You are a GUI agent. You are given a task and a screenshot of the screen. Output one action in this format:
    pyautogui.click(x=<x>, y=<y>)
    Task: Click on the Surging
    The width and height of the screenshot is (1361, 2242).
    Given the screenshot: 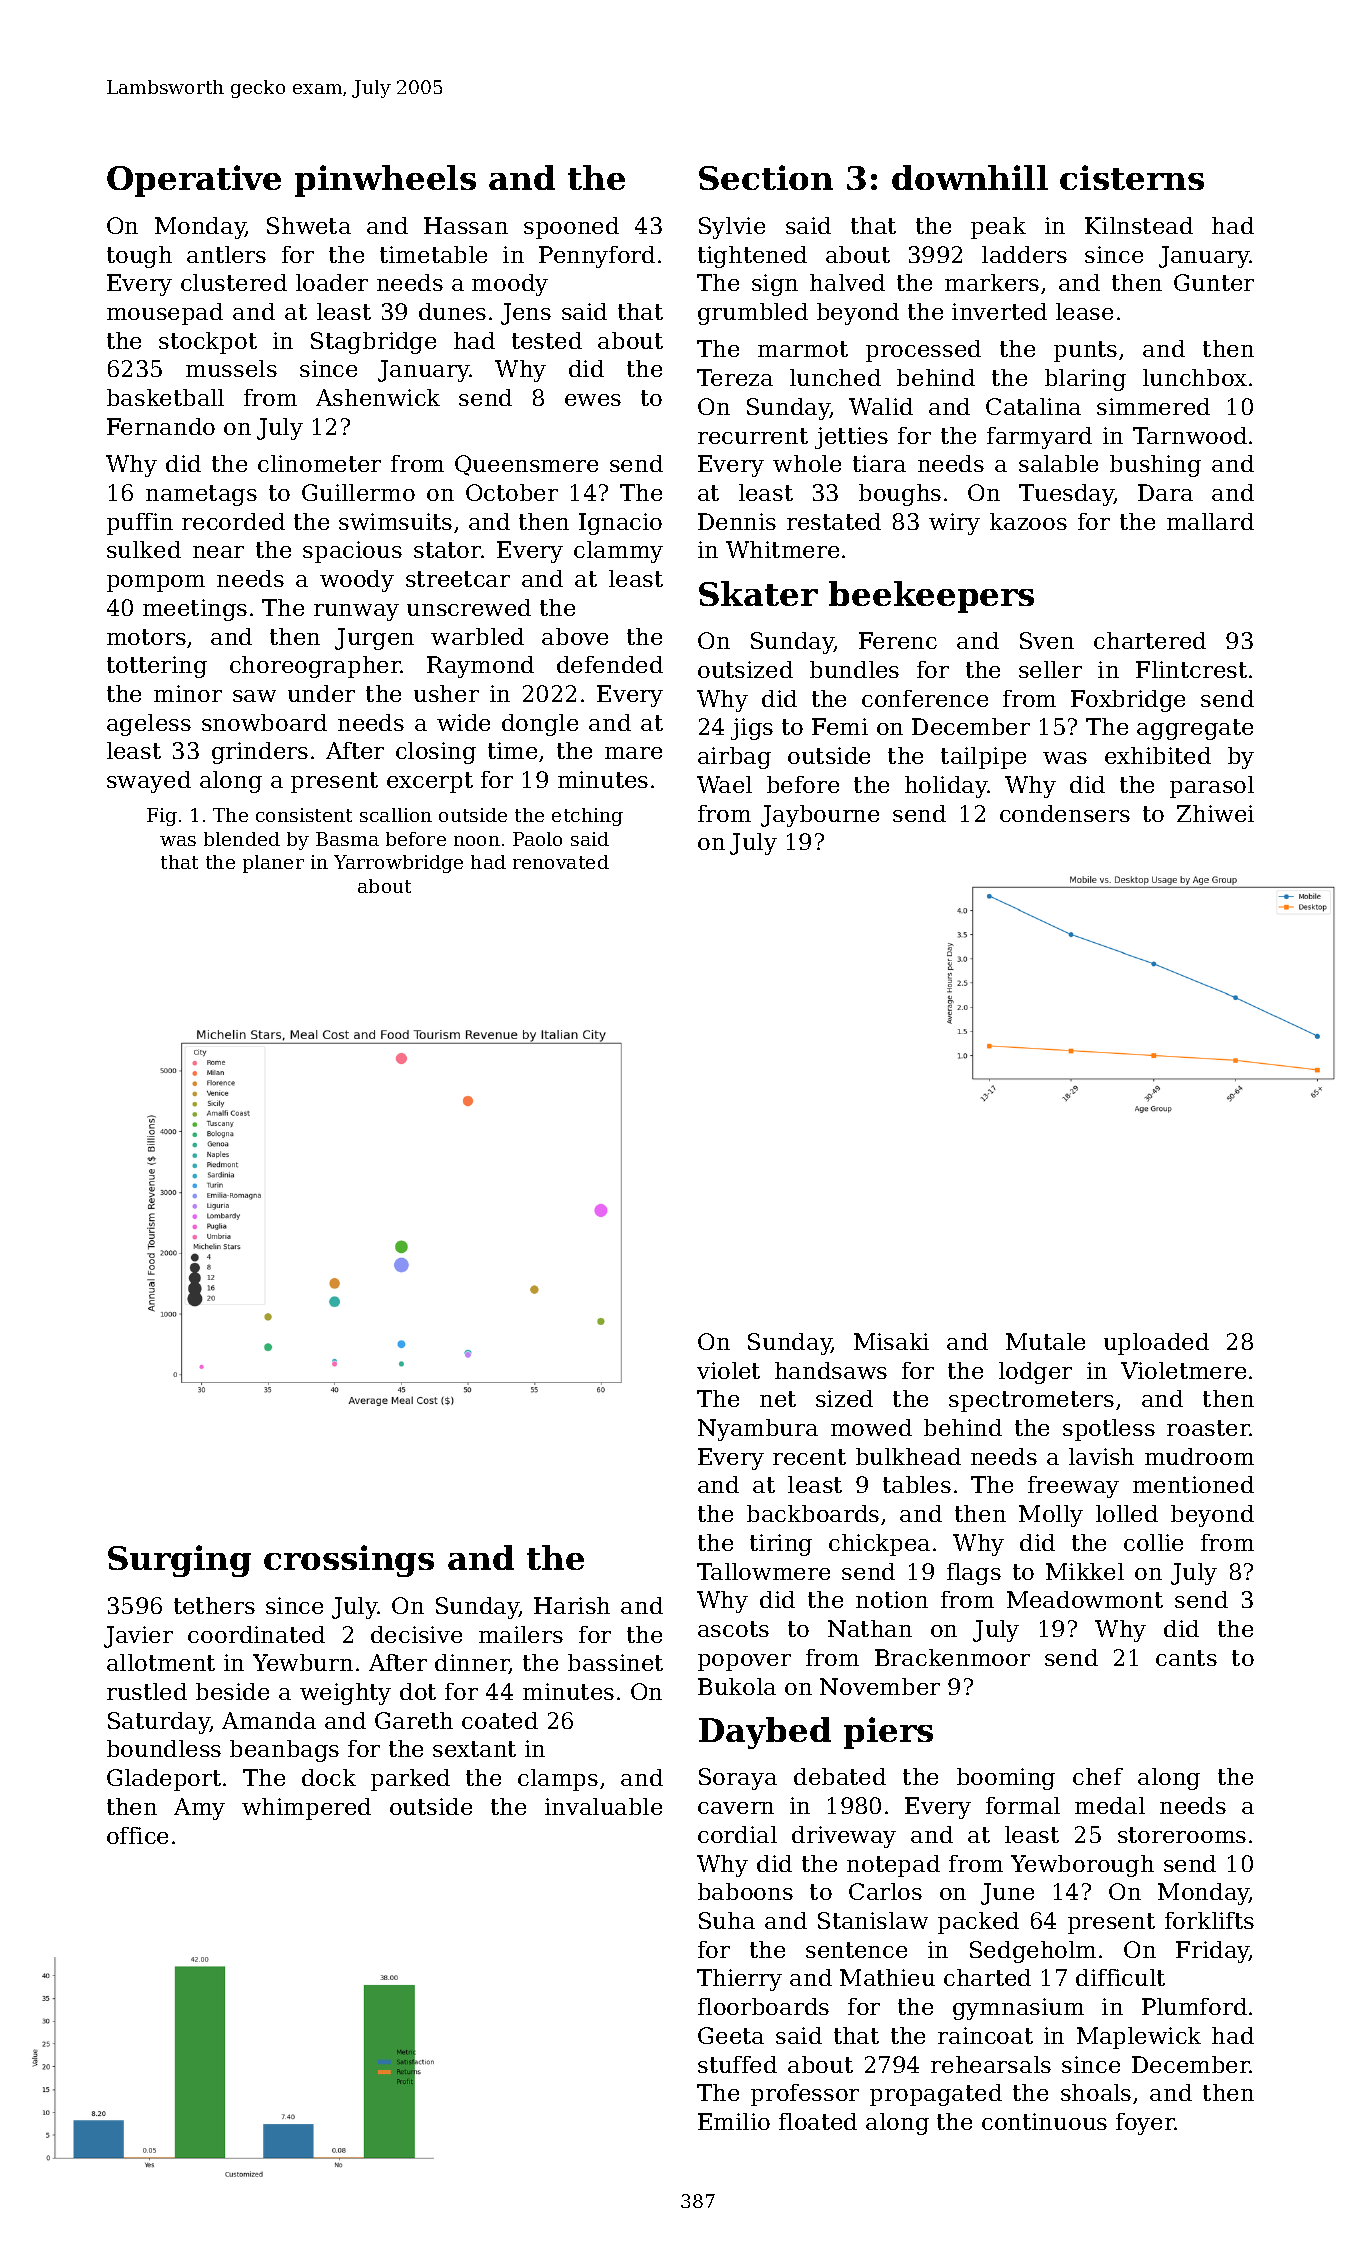 What is the action you would take?
    pyautogui.click(x=179, y=1561)
